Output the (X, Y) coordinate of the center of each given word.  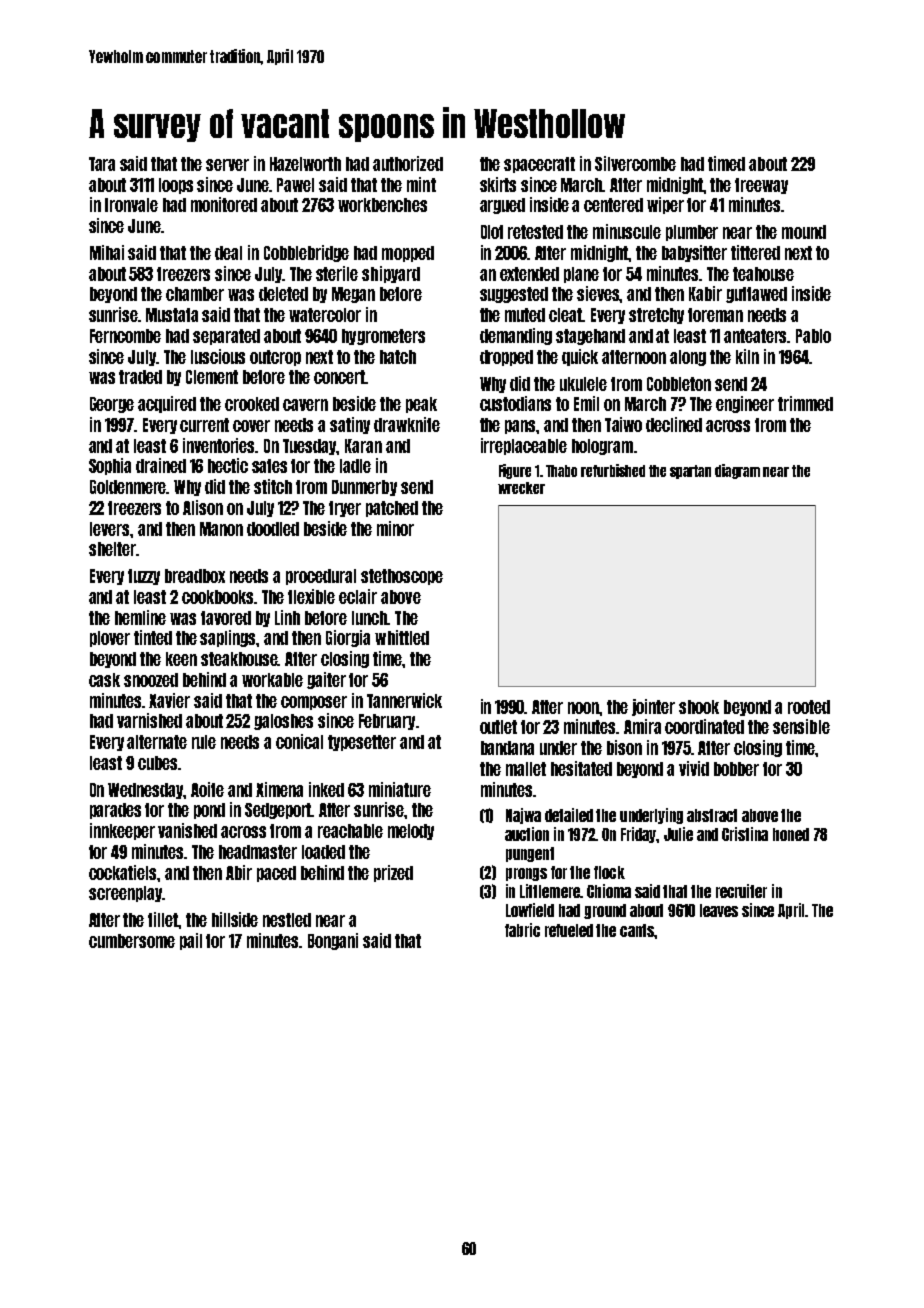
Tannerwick (404, 700)
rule (204, 742)
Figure (515, 471)
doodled (273, 529)
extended (529, 274)
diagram (737, 471)
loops (176, 186)
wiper (665, 205)
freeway (761, 186)
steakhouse (239, 659)
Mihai (107, 252)
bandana (507, 748)
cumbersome (132, 941)
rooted (809, 707)
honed (791, 834)
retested (535, 232)
